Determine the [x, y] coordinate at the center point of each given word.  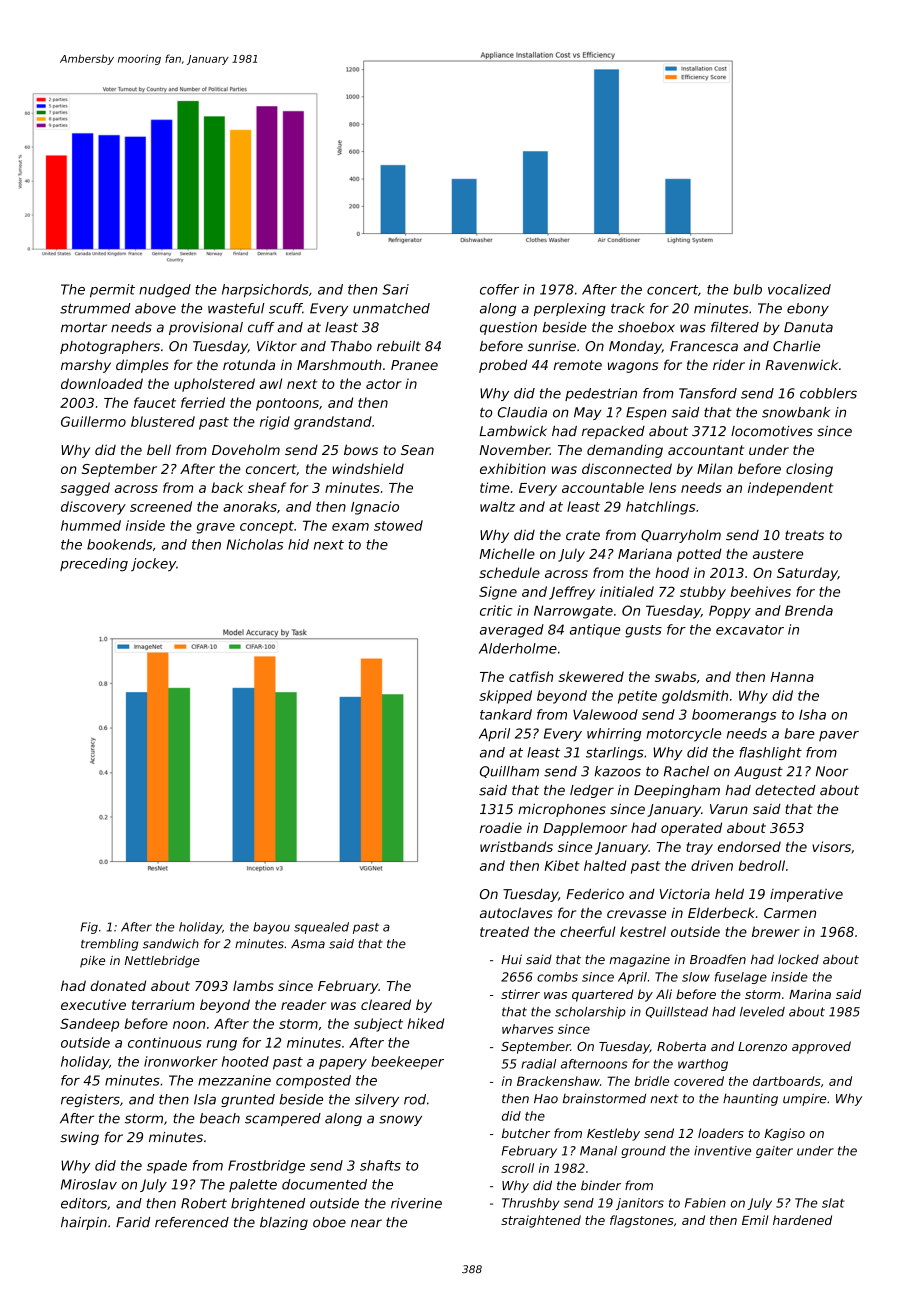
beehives [761, 591]
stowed [398, 525]
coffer [499, 289]
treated [504, 931]
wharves [528, 1029]
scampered [283, 1119]
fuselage [741, 978]
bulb [747, 289]
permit [112, 291]
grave [216, 528]
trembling [109, 945]
